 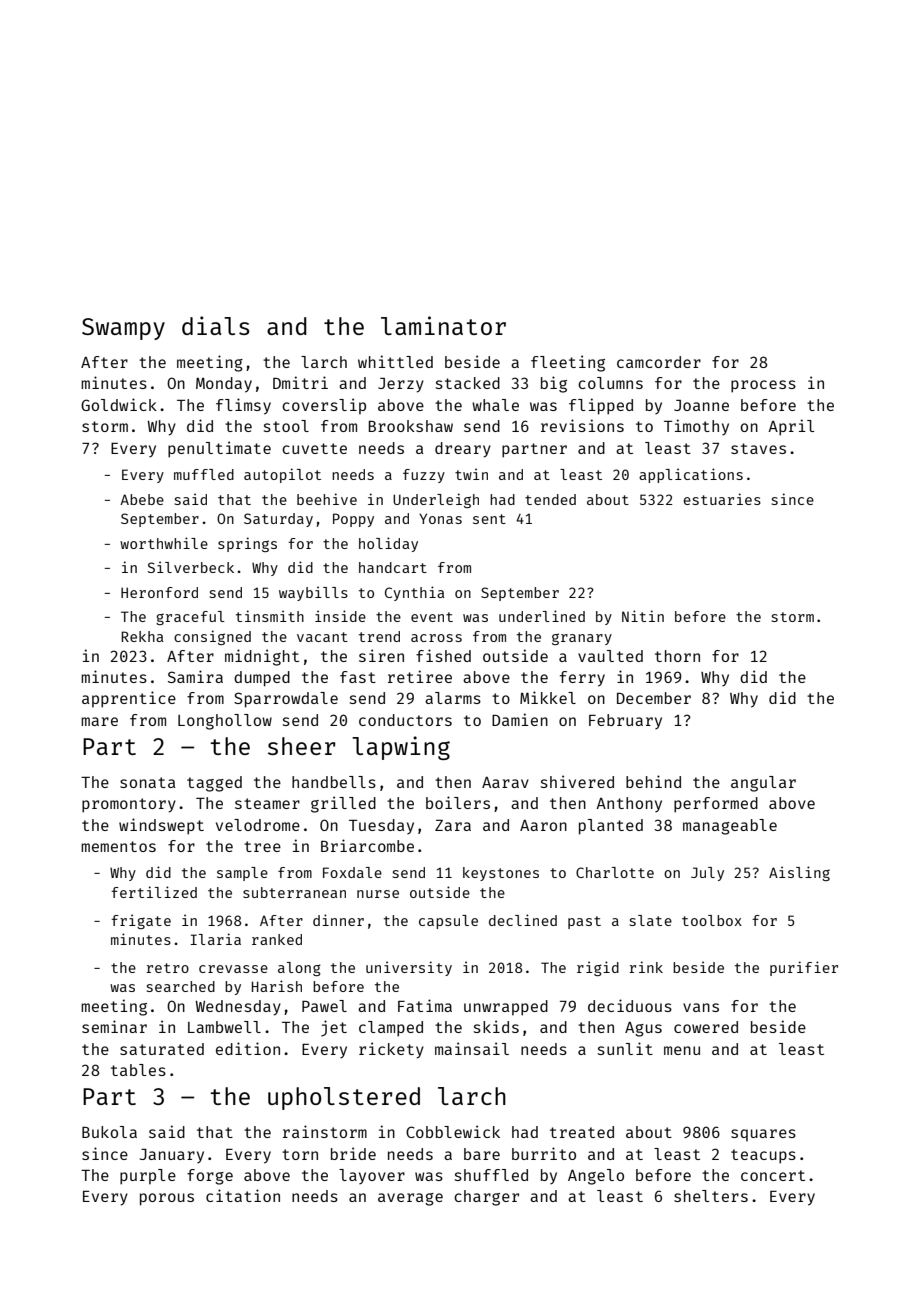 I want to click on Damien, so click(x=520, y=719).
